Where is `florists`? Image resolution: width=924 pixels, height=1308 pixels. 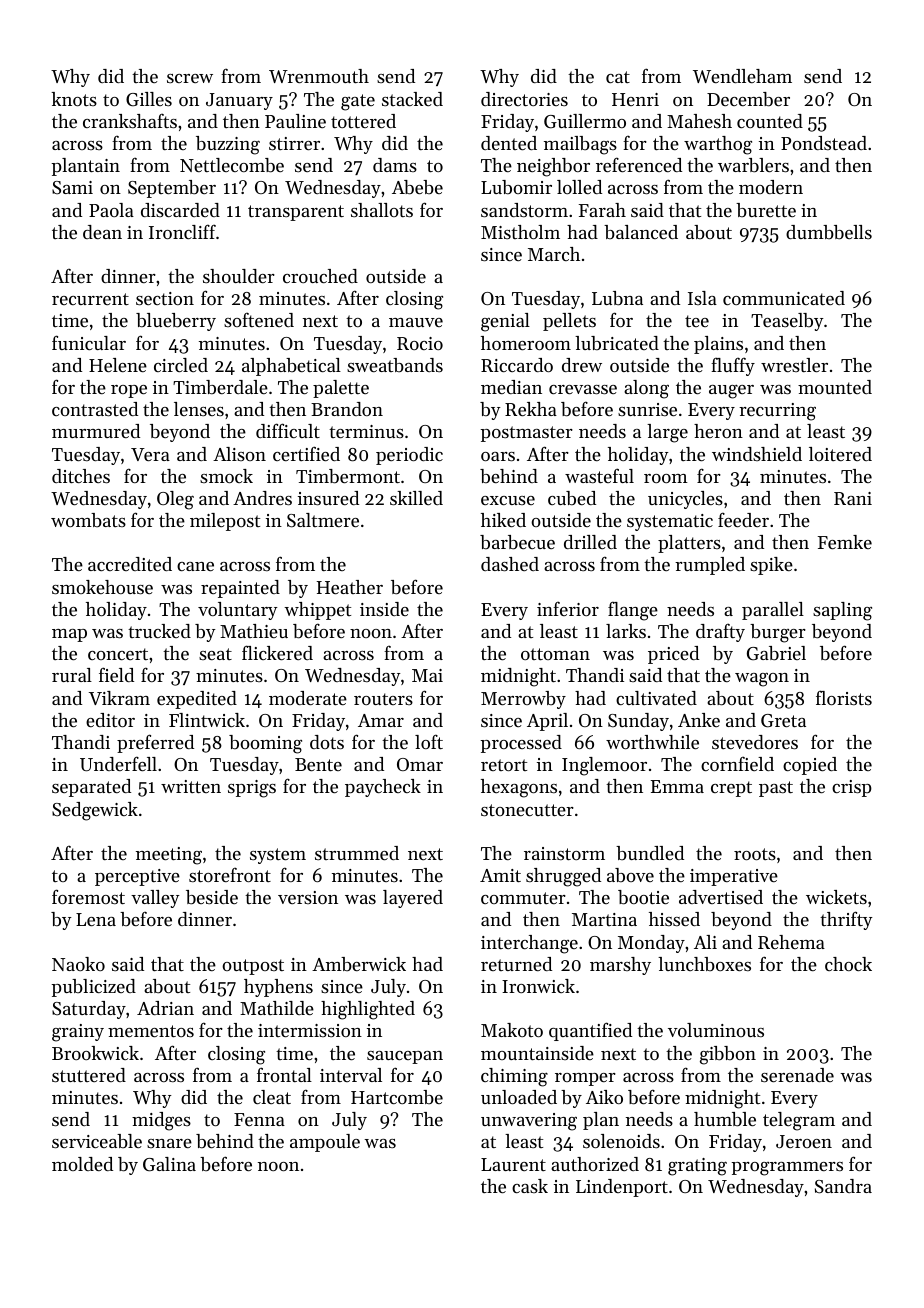 florists is located at coordinates (844, 697).
